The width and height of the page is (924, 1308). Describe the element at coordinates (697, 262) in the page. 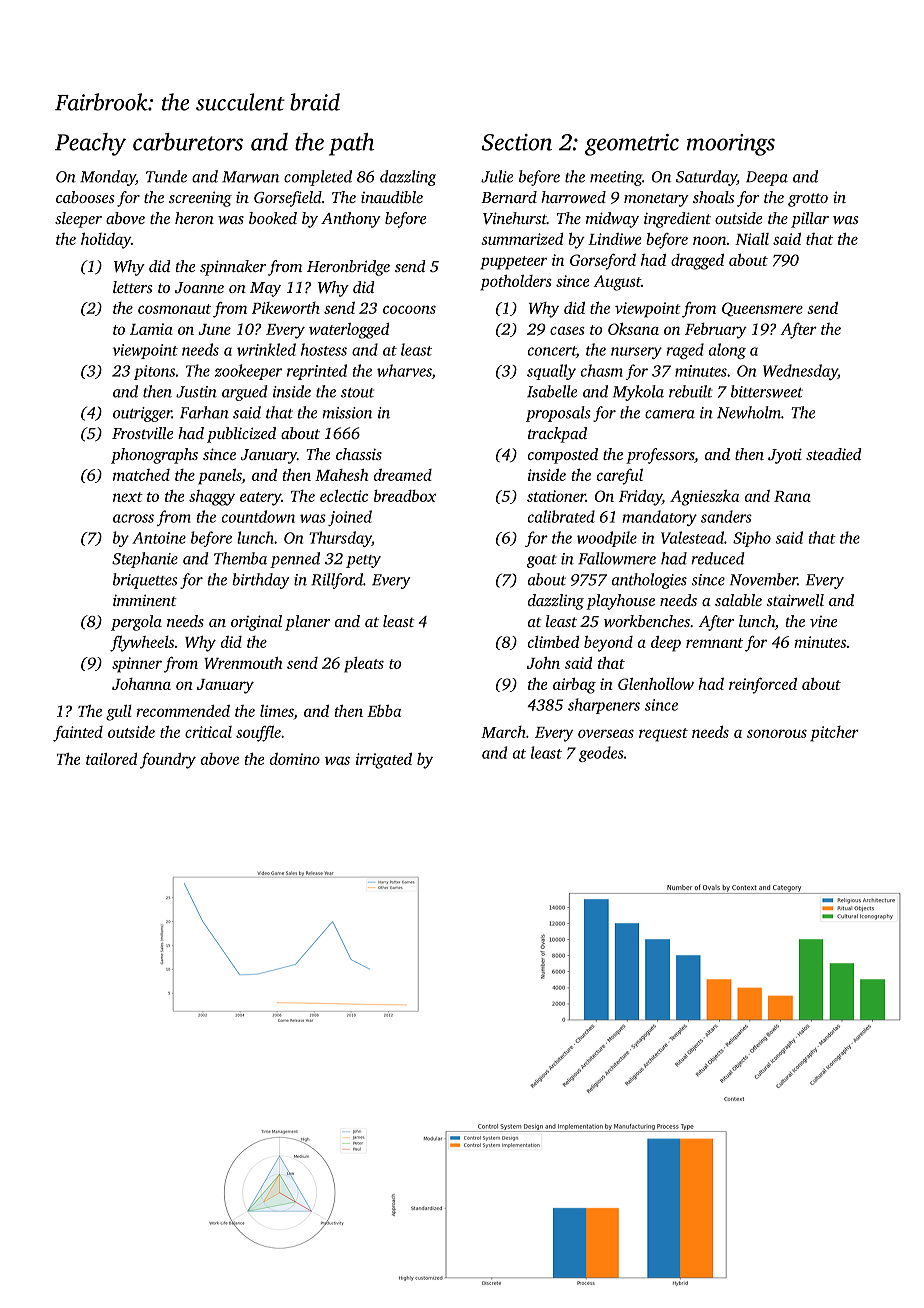

I see `dragged` at that location.
